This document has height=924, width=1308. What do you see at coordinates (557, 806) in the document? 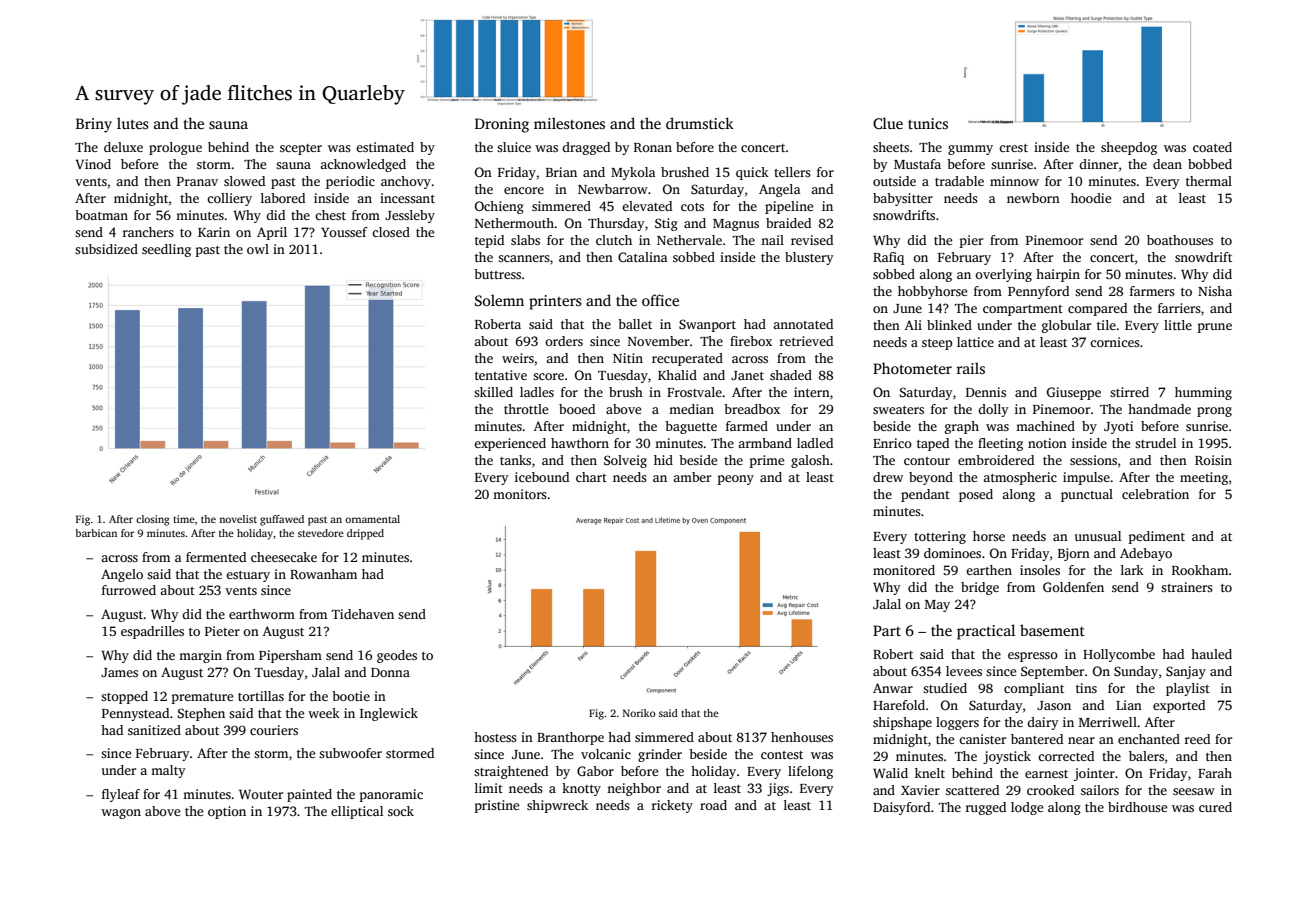
I see `shipwreck` at bounding box center [557, 806].
